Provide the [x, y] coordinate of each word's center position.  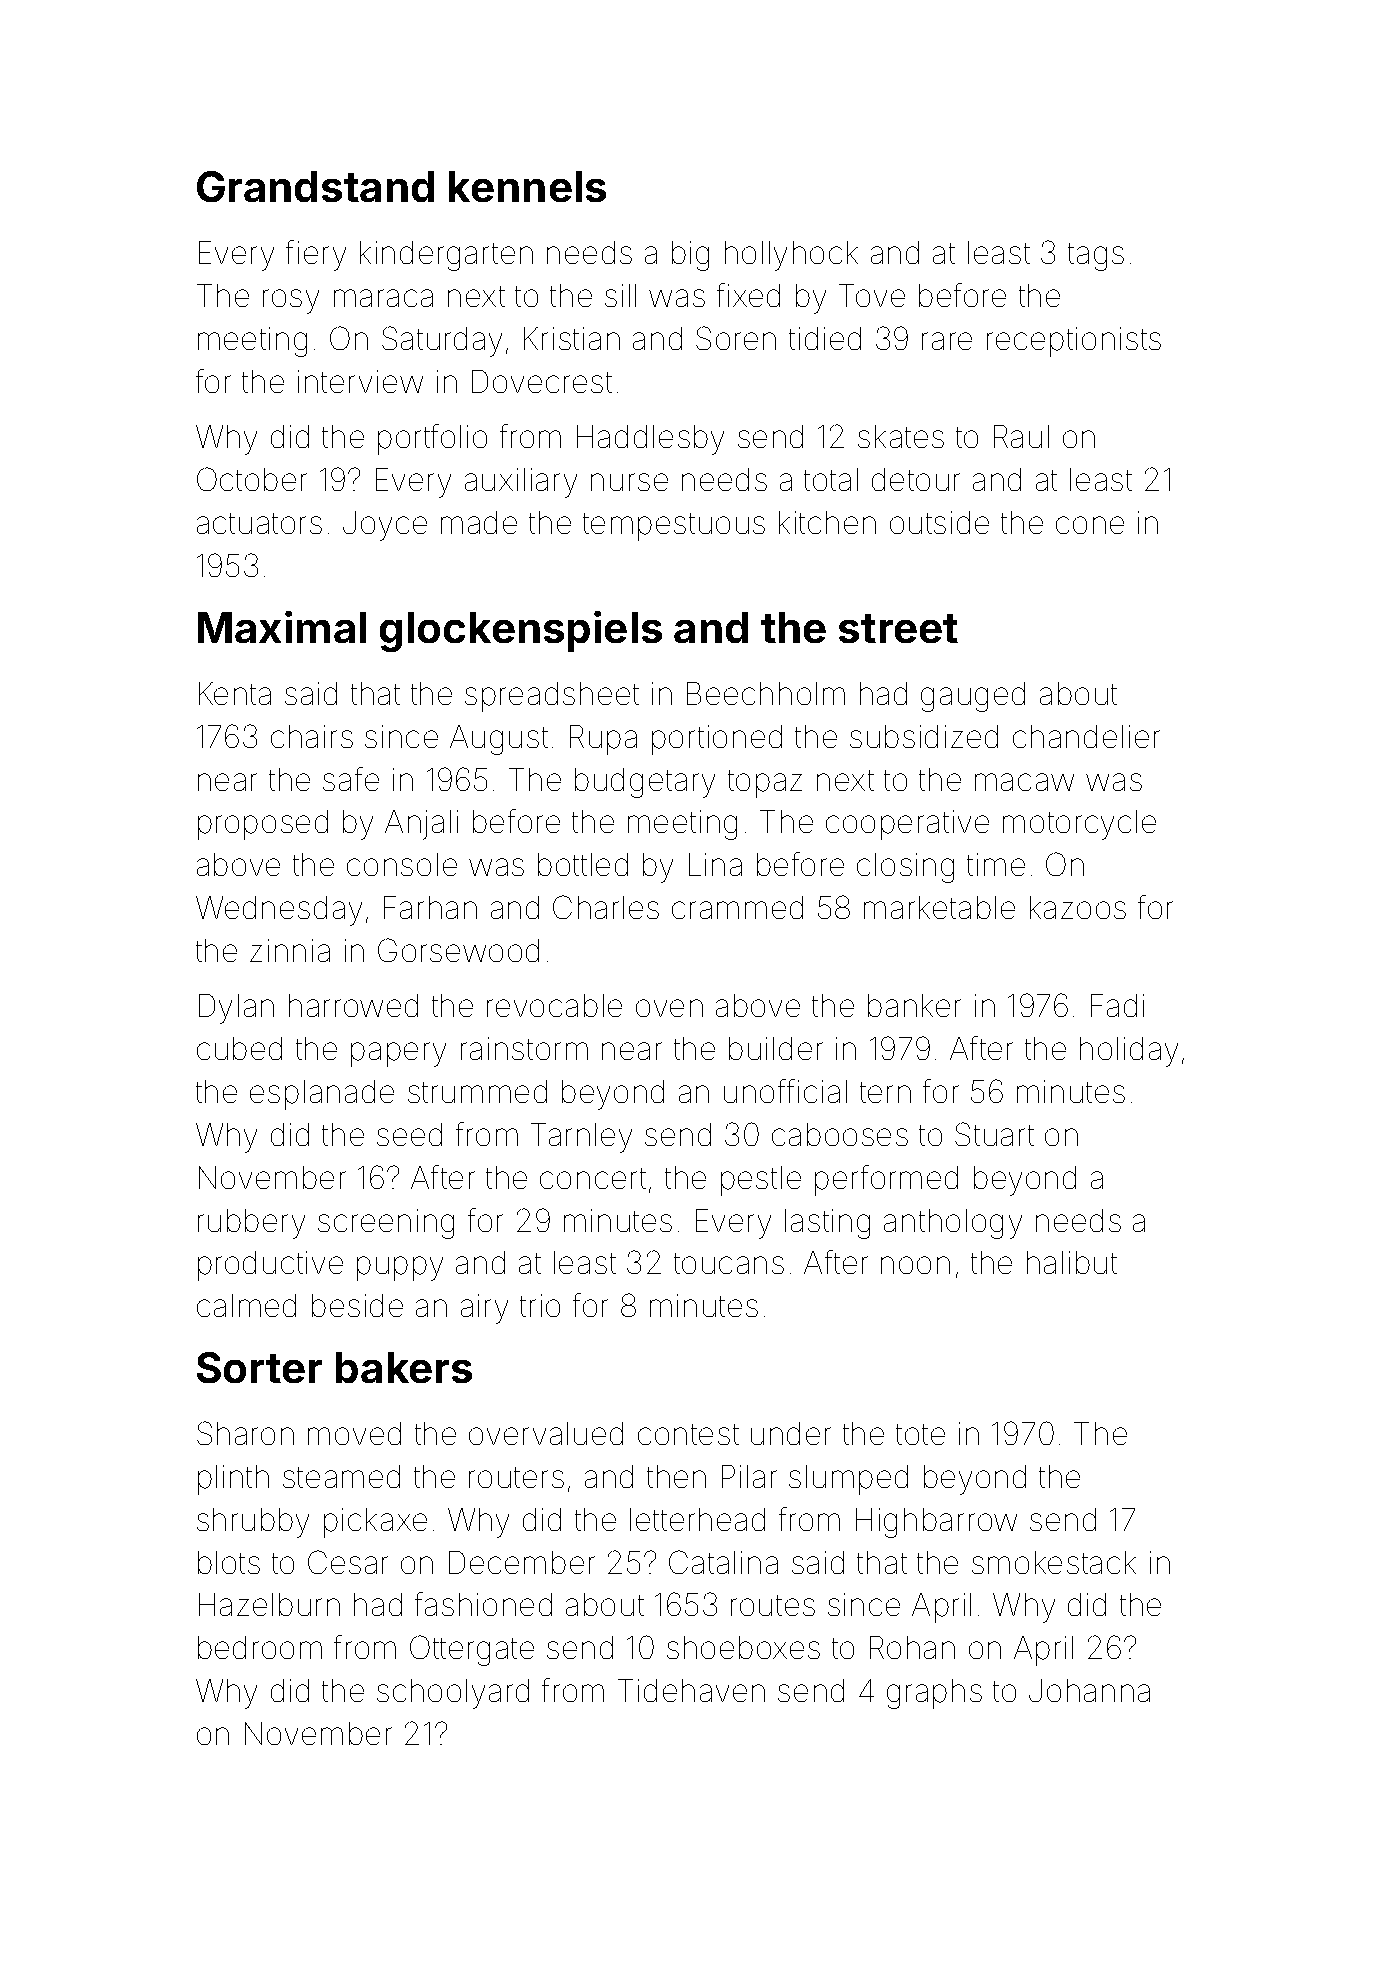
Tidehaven [691, 1690]
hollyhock [791, 256]
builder [776, 1048]
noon [915, 1265]
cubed [239, 1048]
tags [1096, 257]
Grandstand [315, 186]
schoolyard [453, 1694]
